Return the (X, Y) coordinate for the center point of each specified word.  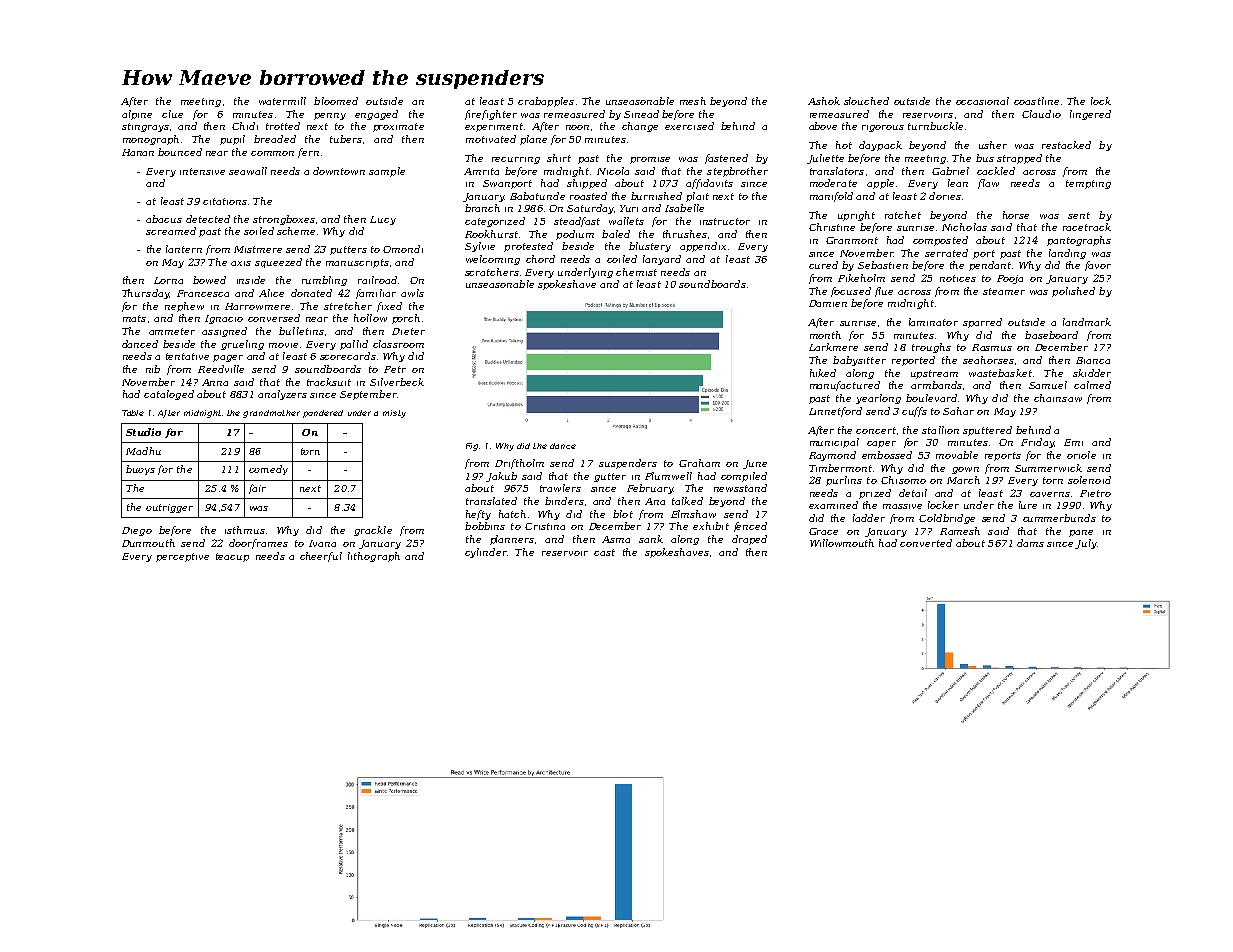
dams (1030, 543)
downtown (339, 171)
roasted (588, 196)
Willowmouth (842, 543)
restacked (1066, 145)
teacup (232, 557)
